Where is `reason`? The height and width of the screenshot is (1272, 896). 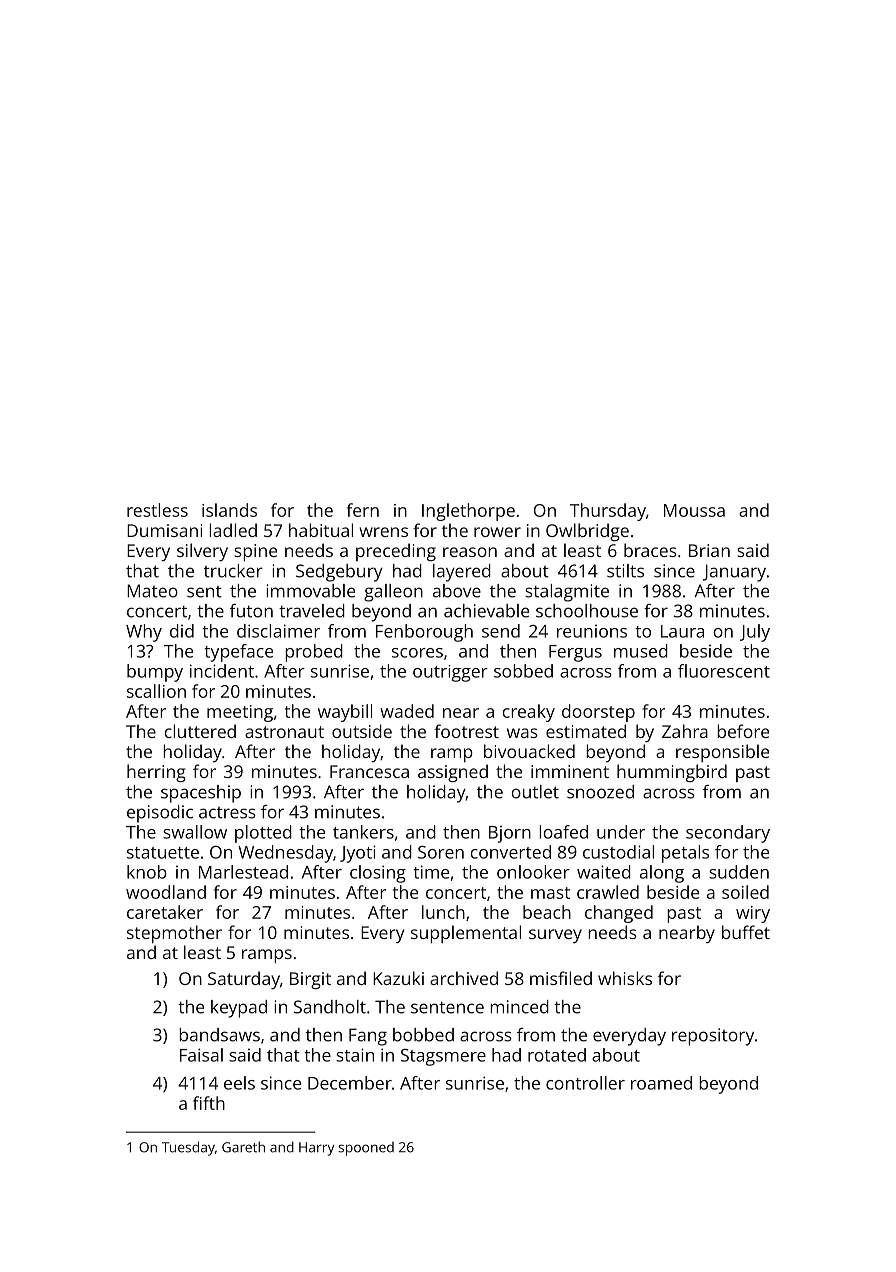 reason is located at coordinates (470, 552).
